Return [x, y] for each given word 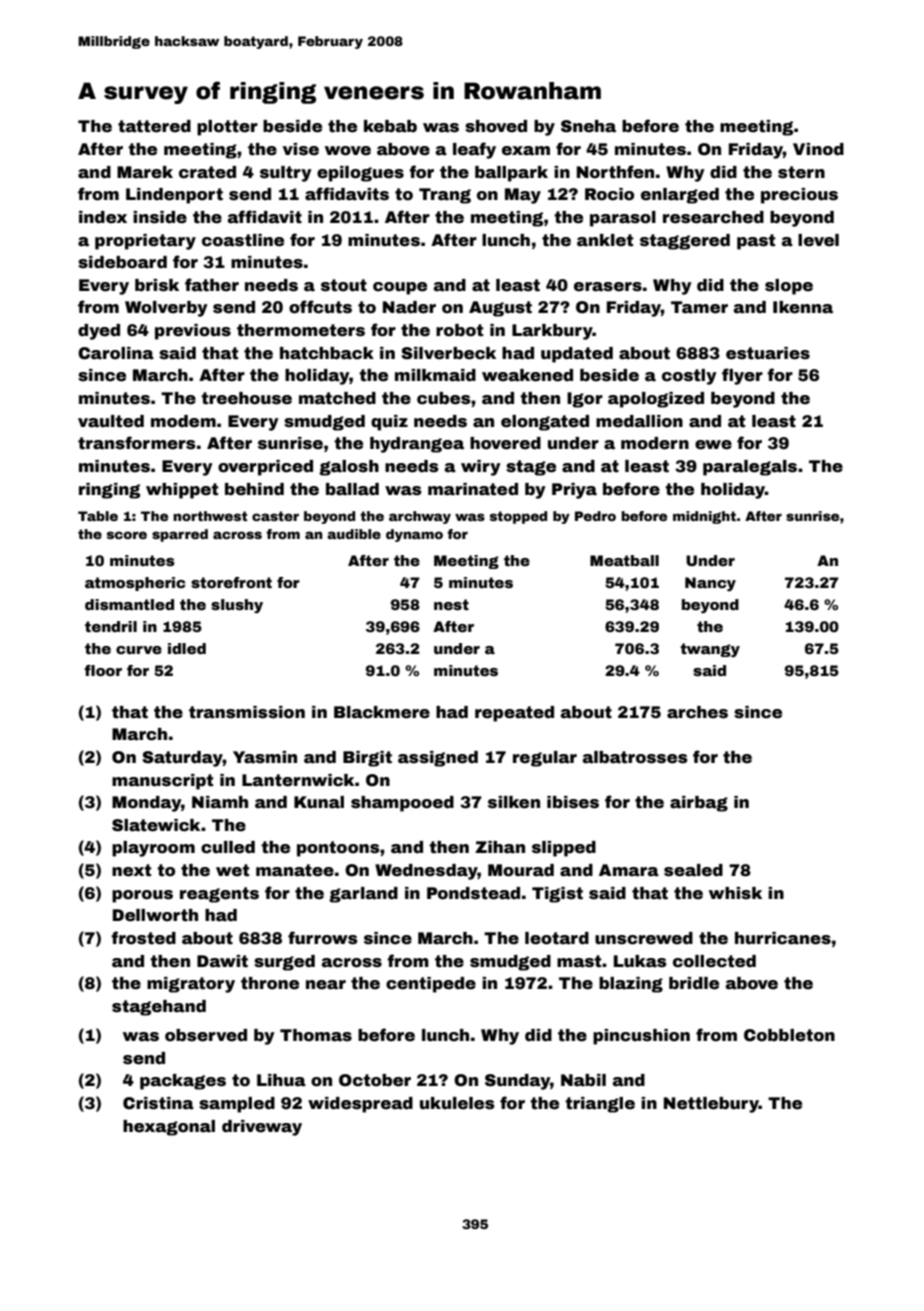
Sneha [588, 126]
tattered [154, 126]
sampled [237, 1105]
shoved [496, 126]
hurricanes [783, 938]
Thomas [316, 1035]
